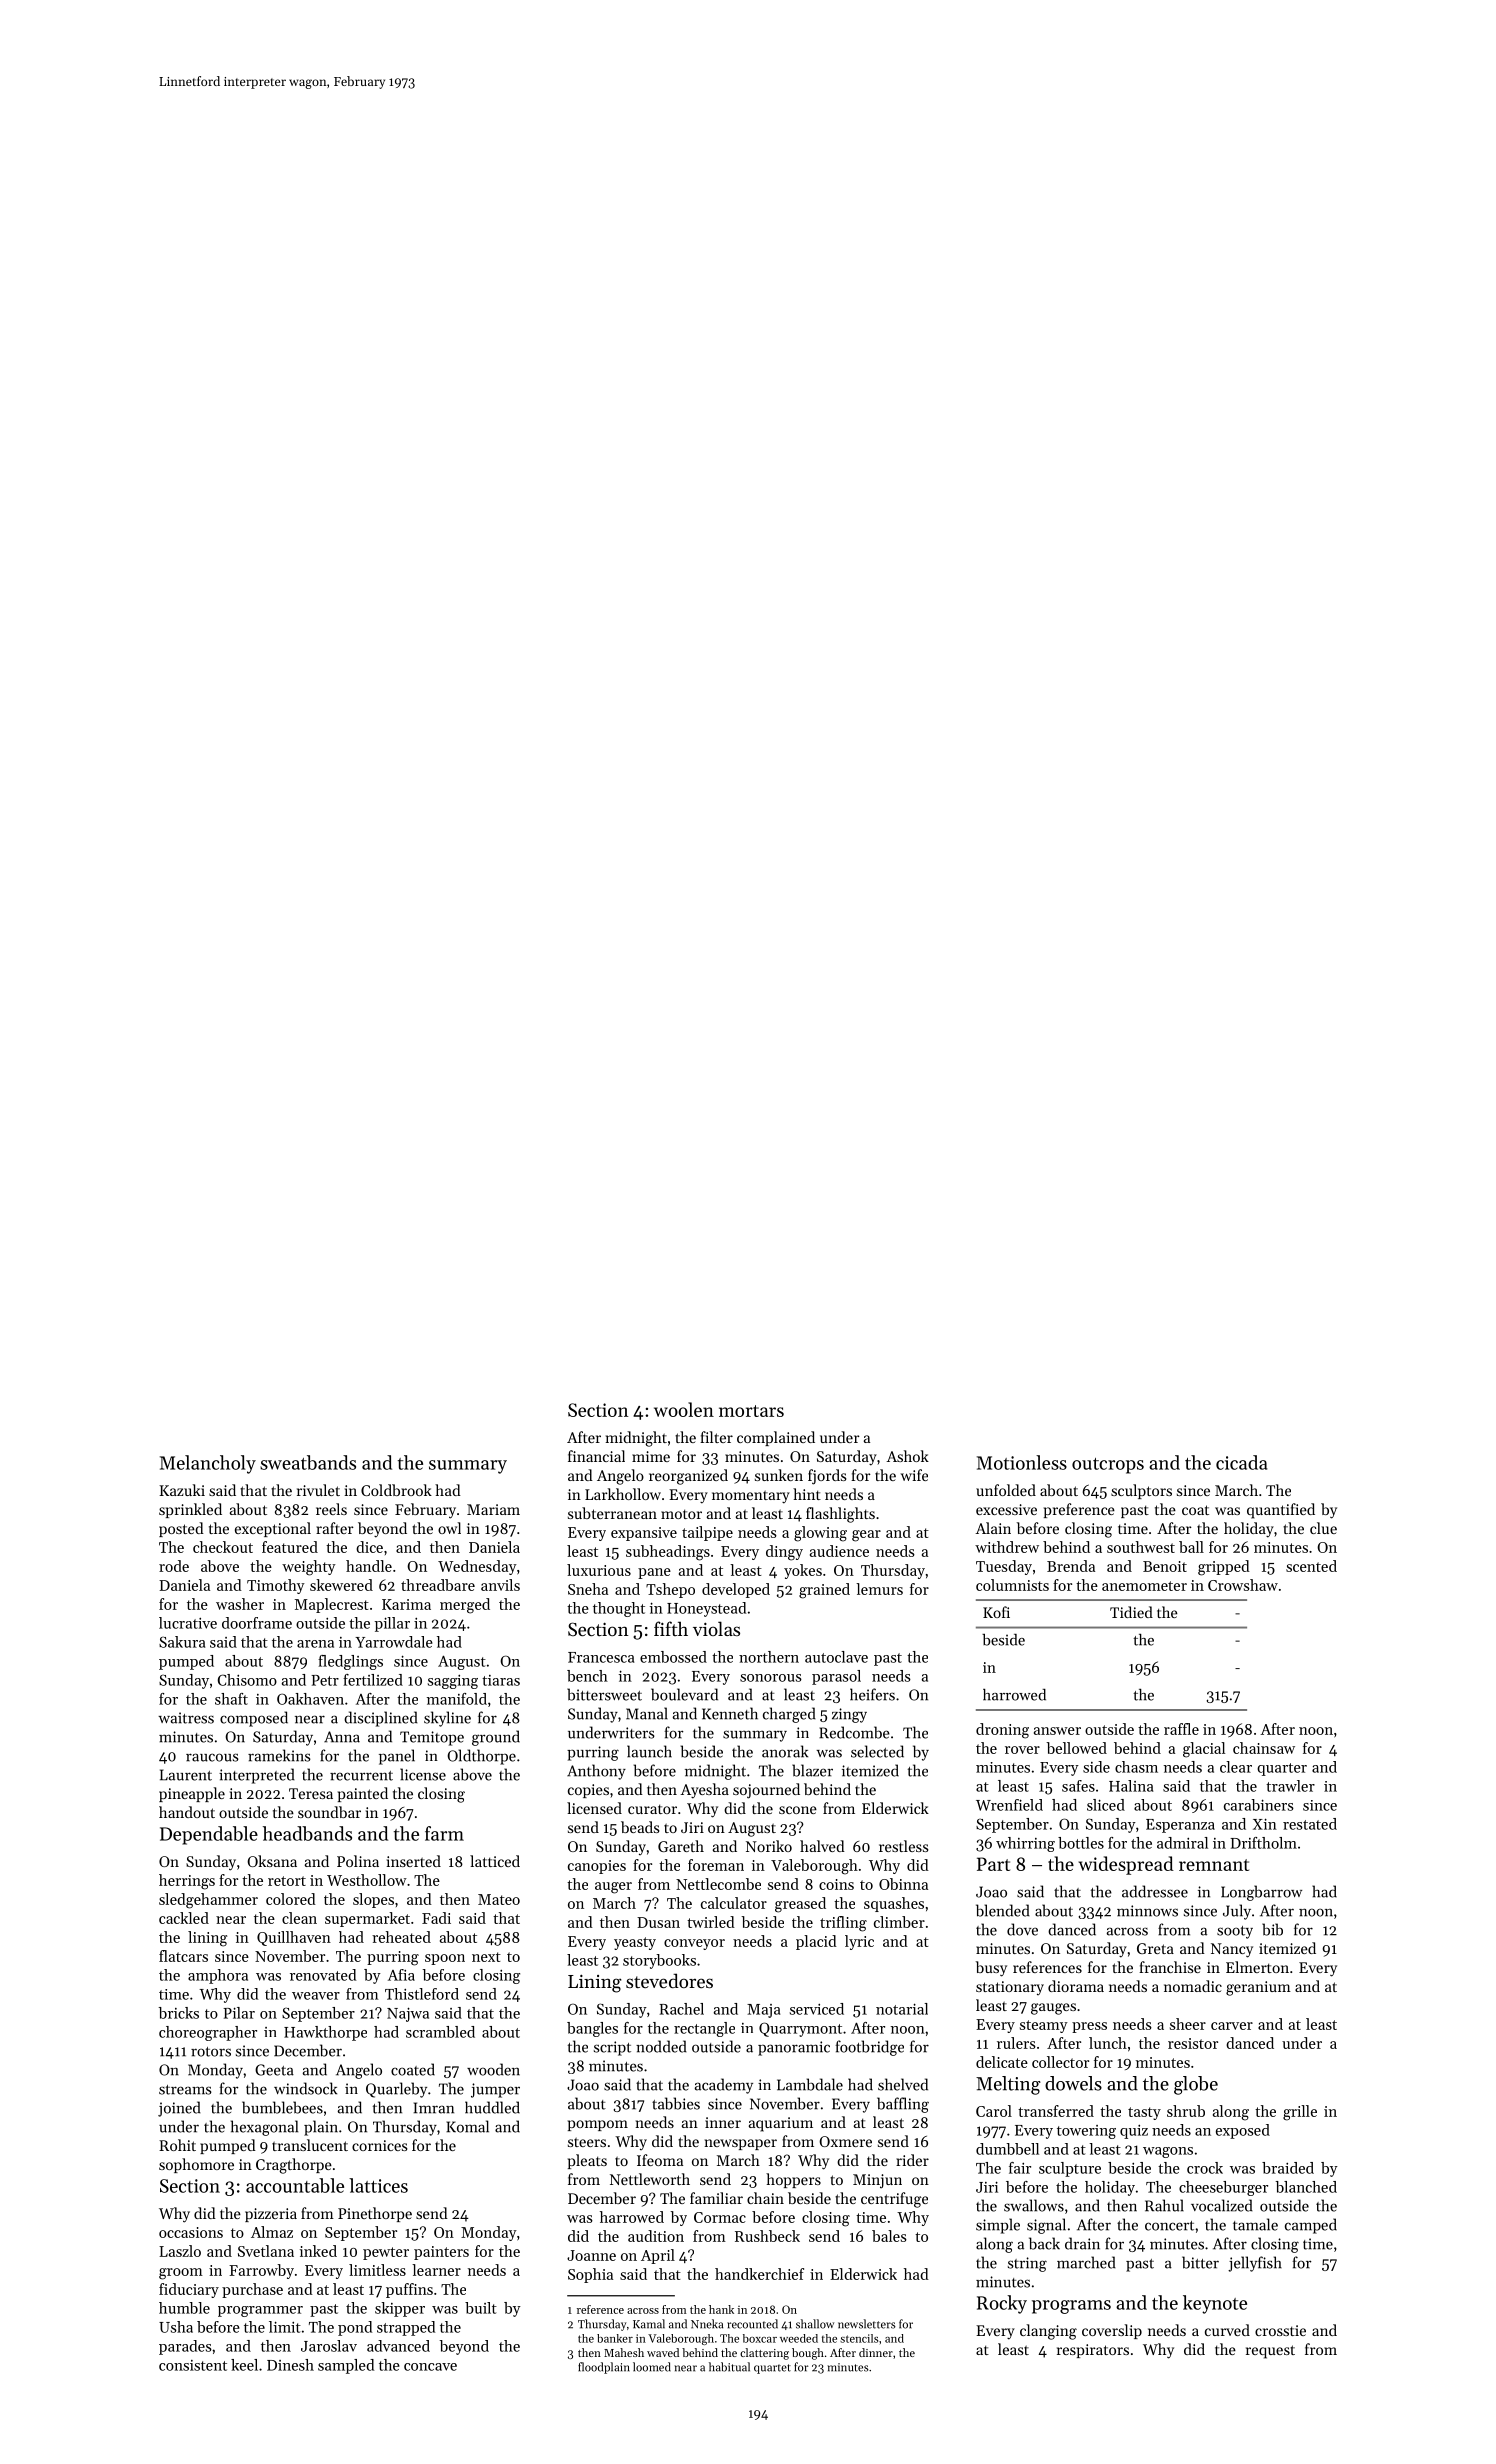 This screenshot has height=2464, width=1496. I want to click on cicada, so click(1241, 1462).
